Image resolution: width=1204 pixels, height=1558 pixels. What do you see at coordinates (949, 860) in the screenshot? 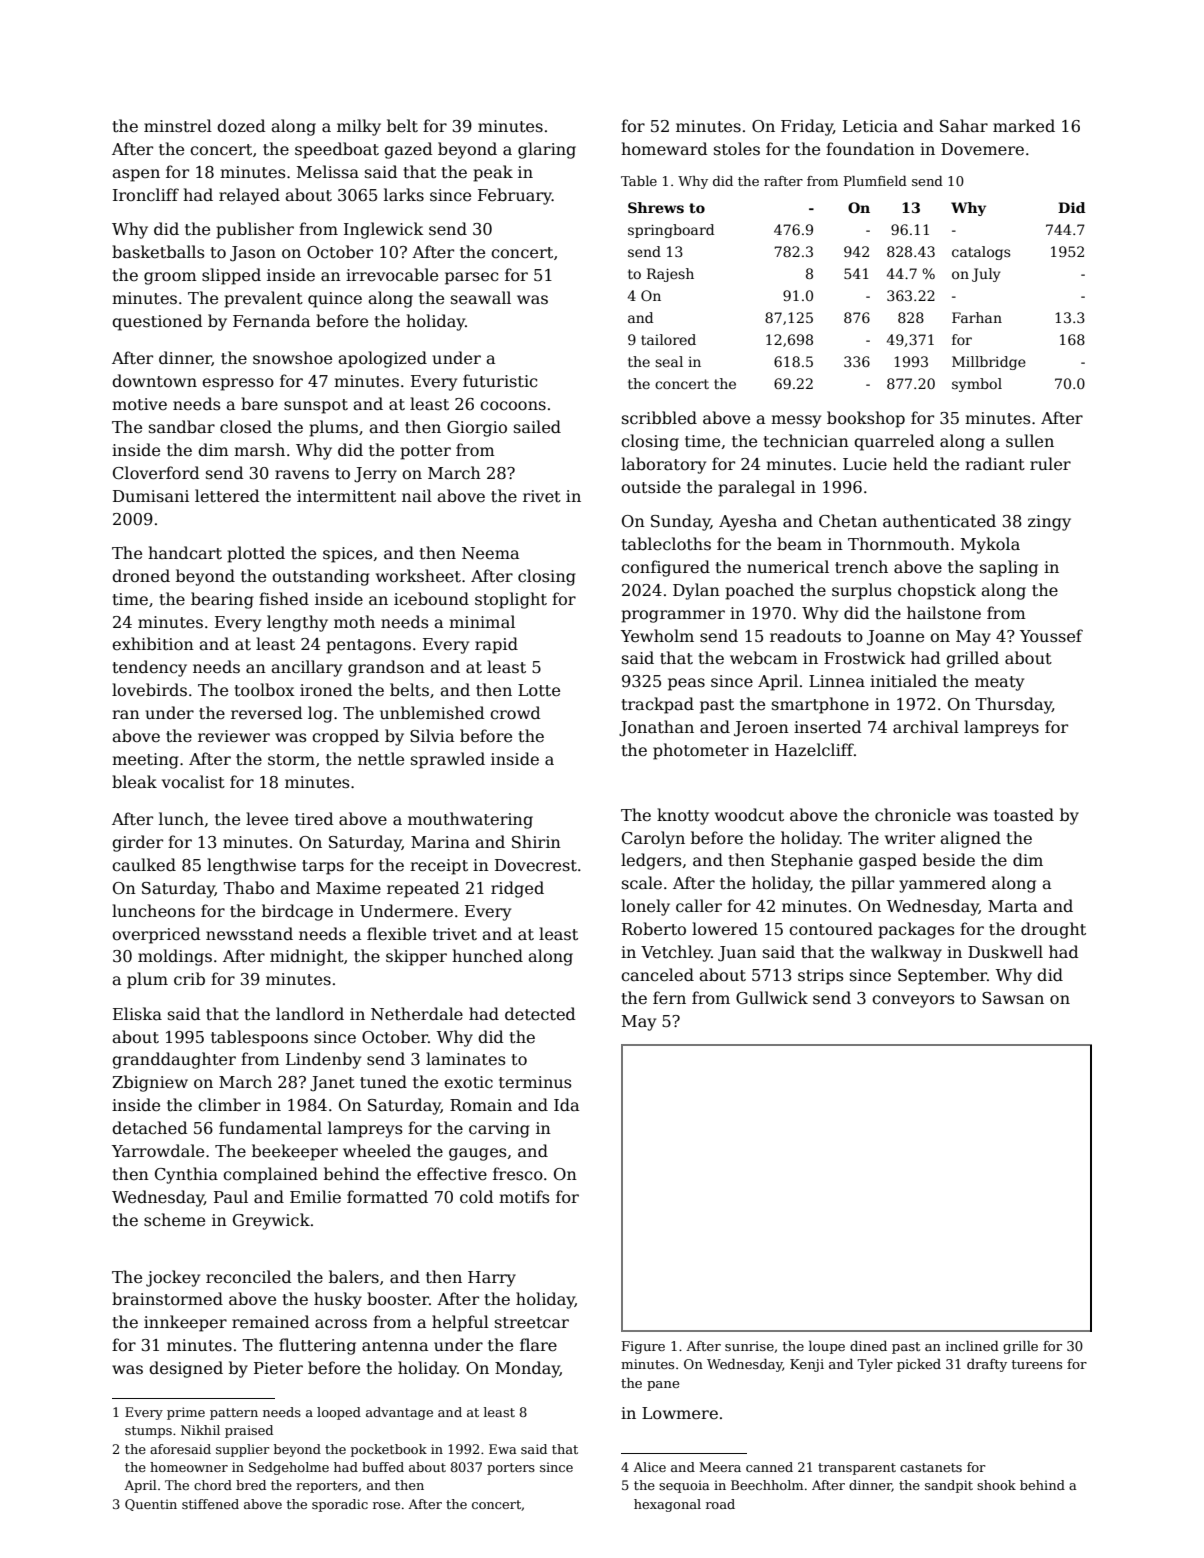
I see `beside` at bounding box center [949, 860].
